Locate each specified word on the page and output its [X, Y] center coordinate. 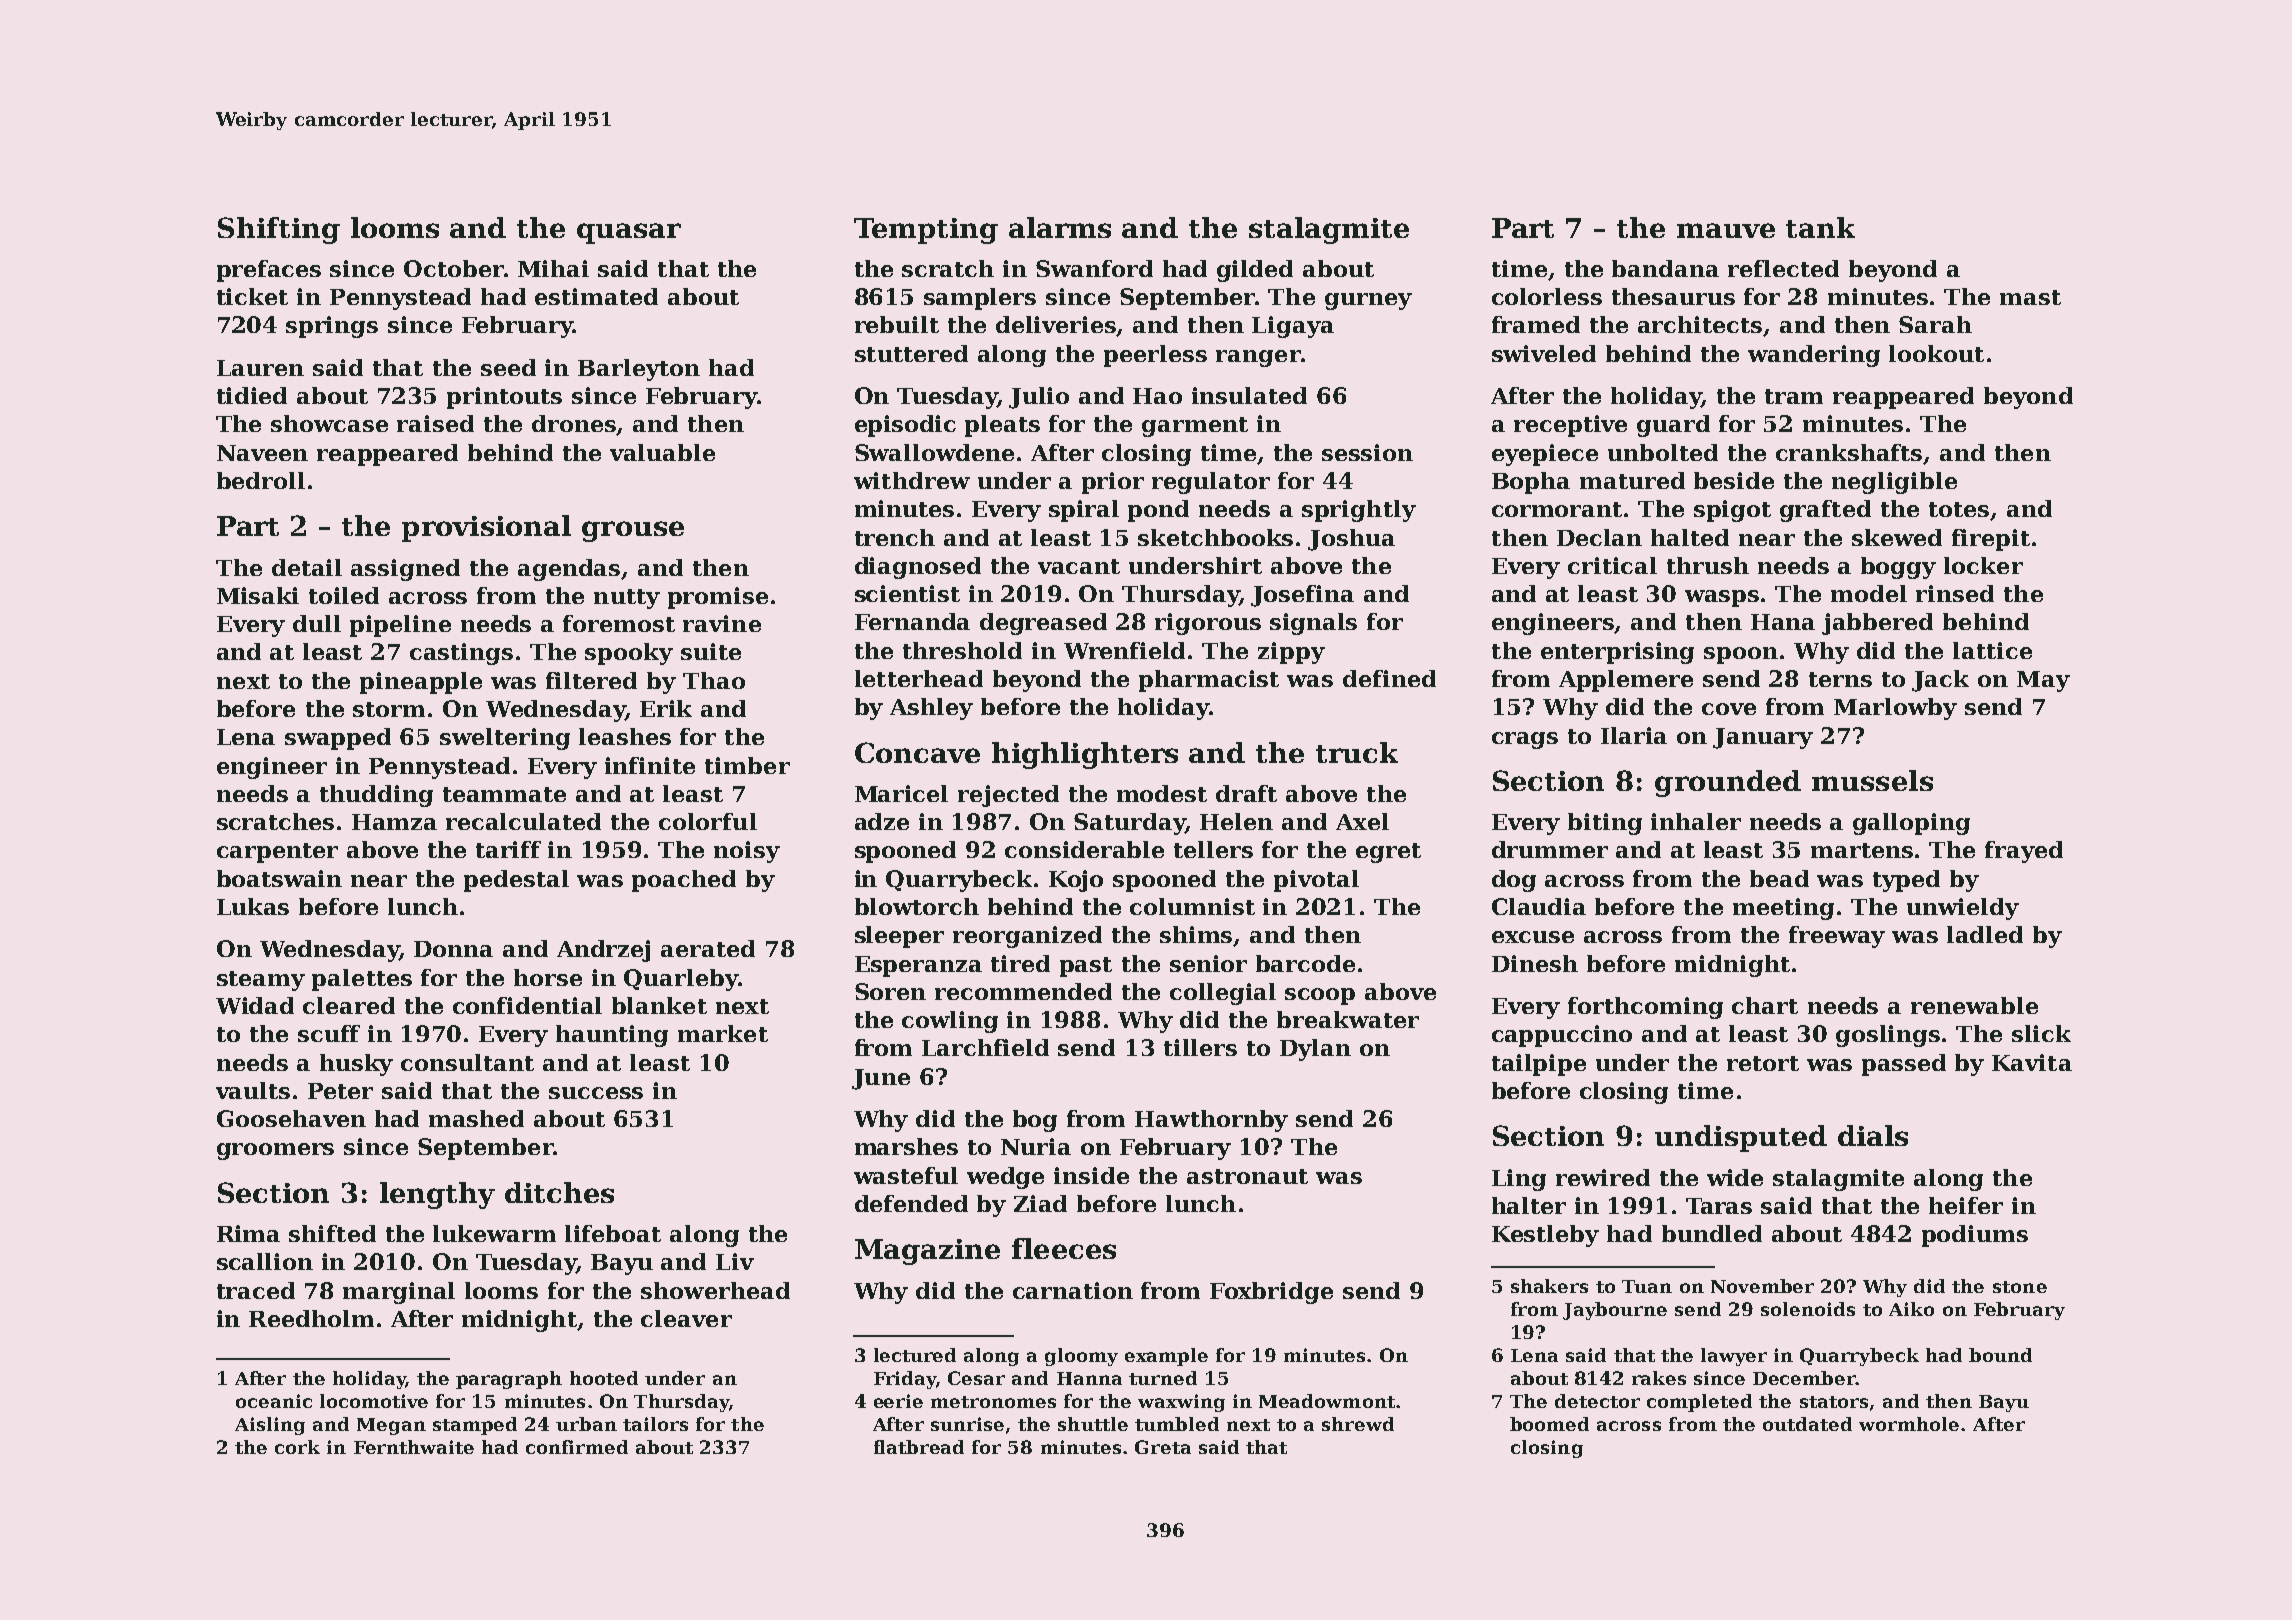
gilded [1255, 271]
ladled [1985, 934]
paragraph [509, 1380]
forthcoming [1645, 1008]
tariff [508, 849]
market [723, 1033]
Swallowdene [934, 452]
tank [1820, 227]
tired [1020, 963]
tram [1794, 396]
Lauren [260, 368]
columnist [1192, 906]
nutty [627, 599]
